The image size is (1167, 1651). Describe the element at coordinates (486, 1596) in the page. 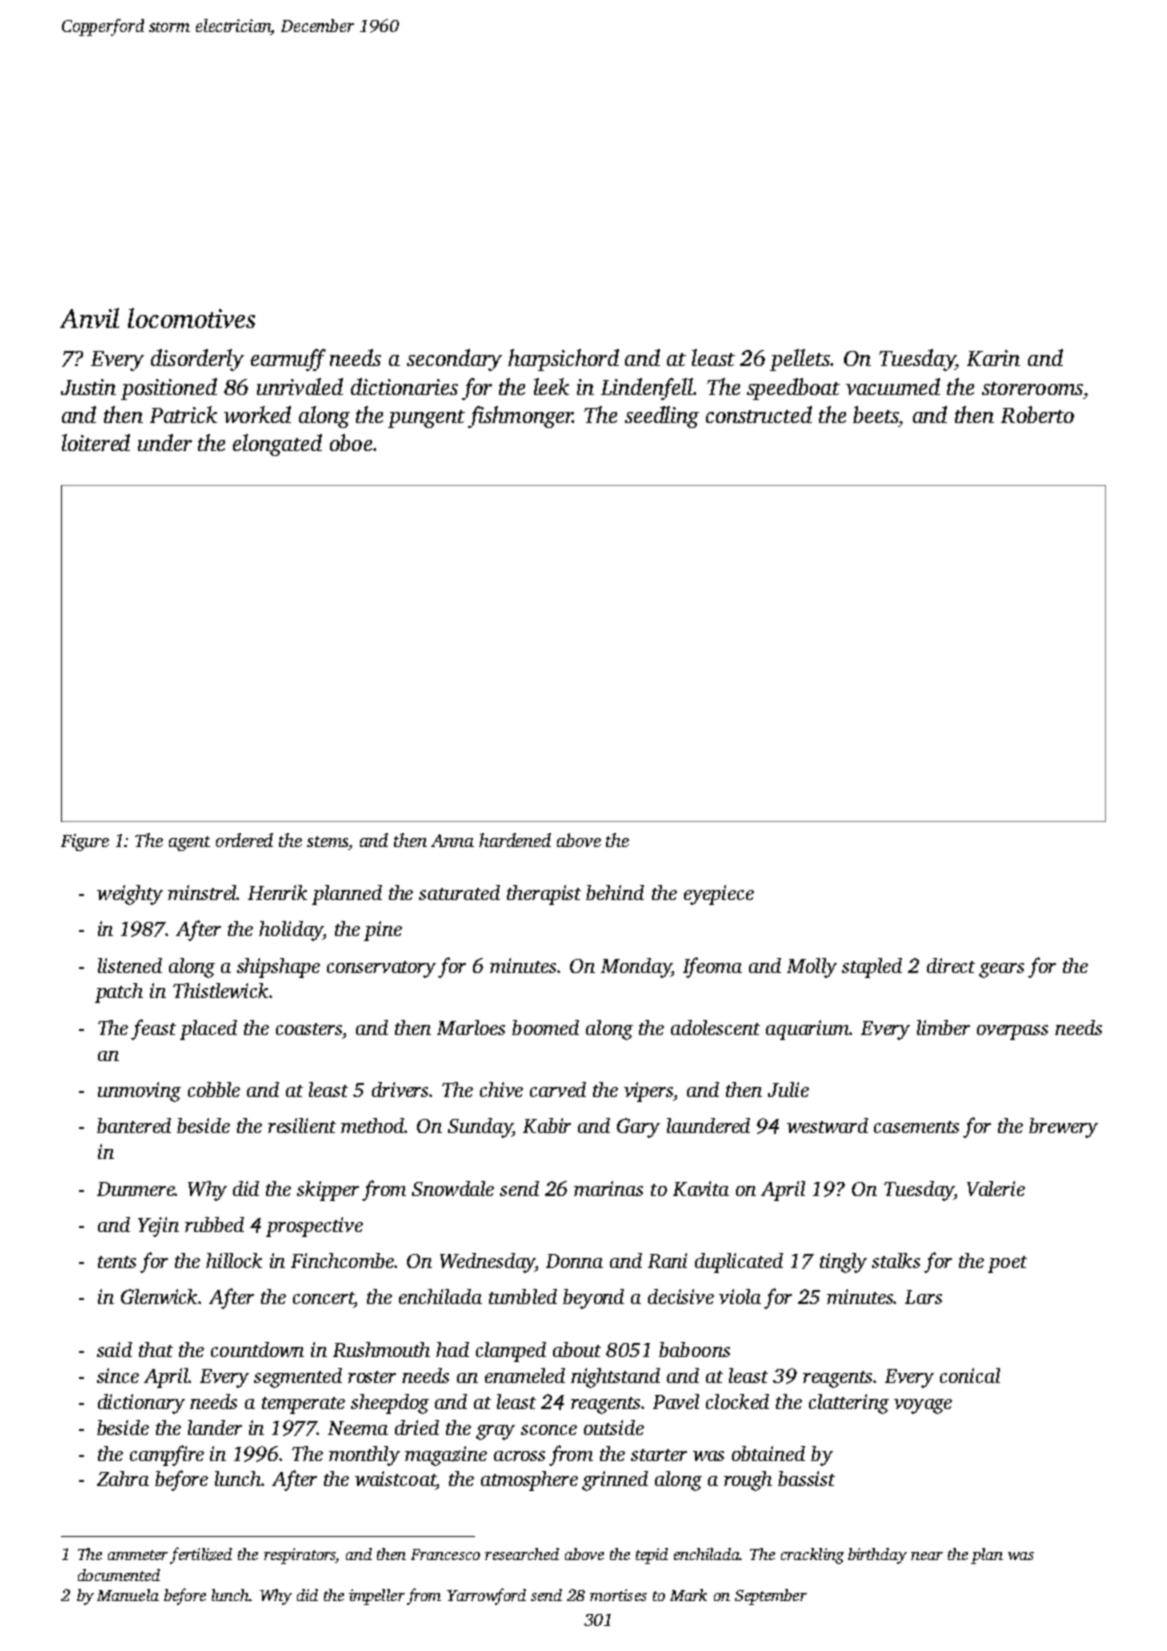

I see `Yarrowford` at that location.
